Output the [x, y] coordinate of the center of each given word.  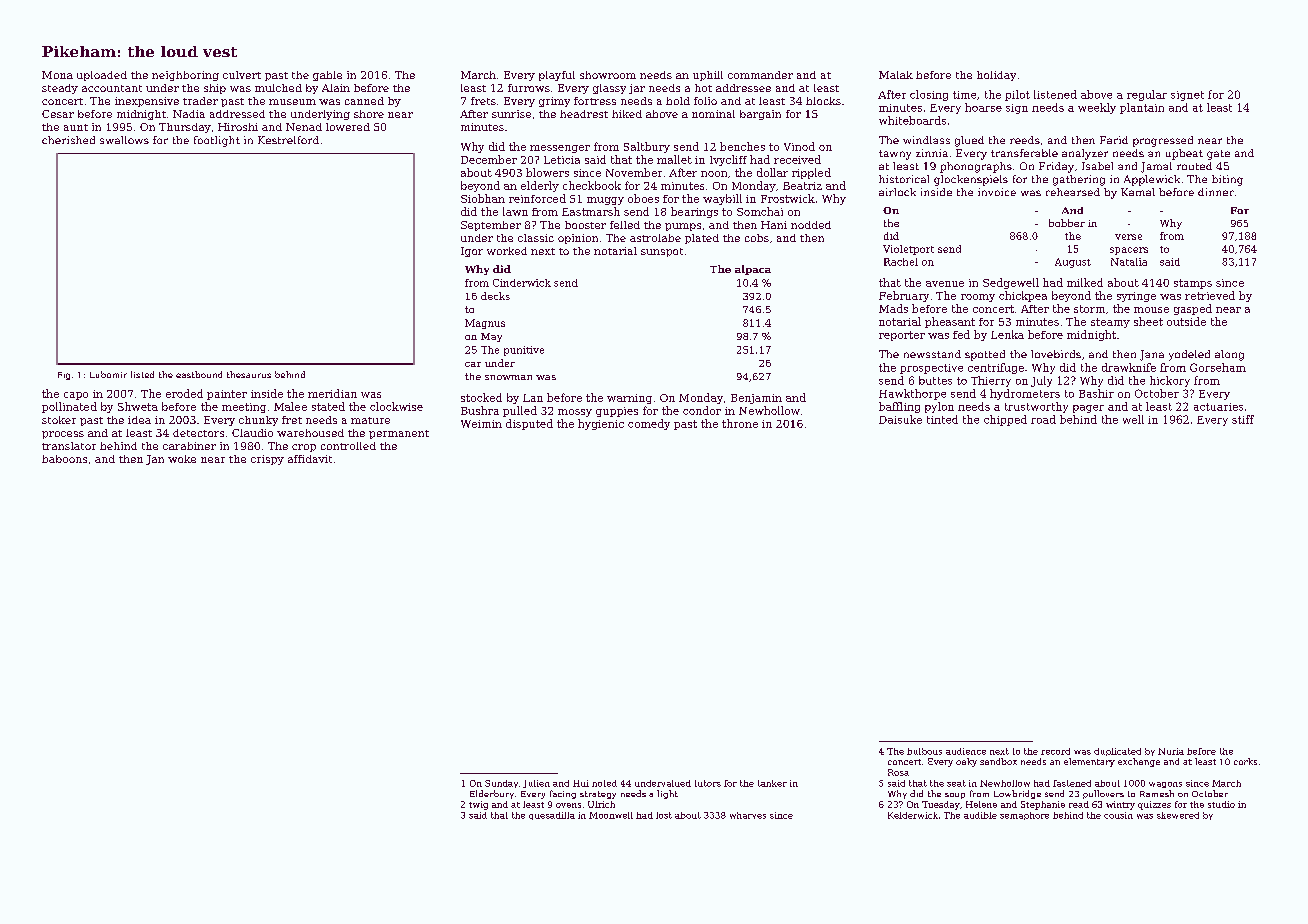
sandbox [998, 761]
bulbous [924, 751]
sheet [1148, 321]
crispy [267, 460]
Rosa [898, 772]
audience [966, 751]
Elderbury [492, 794]
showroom [608, 75]
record [1055, 751]
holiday [996, 76]
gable [327, 76]
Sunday [501, 784]
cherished [68, 140]
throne [740, 423]
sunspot [662, 252]
